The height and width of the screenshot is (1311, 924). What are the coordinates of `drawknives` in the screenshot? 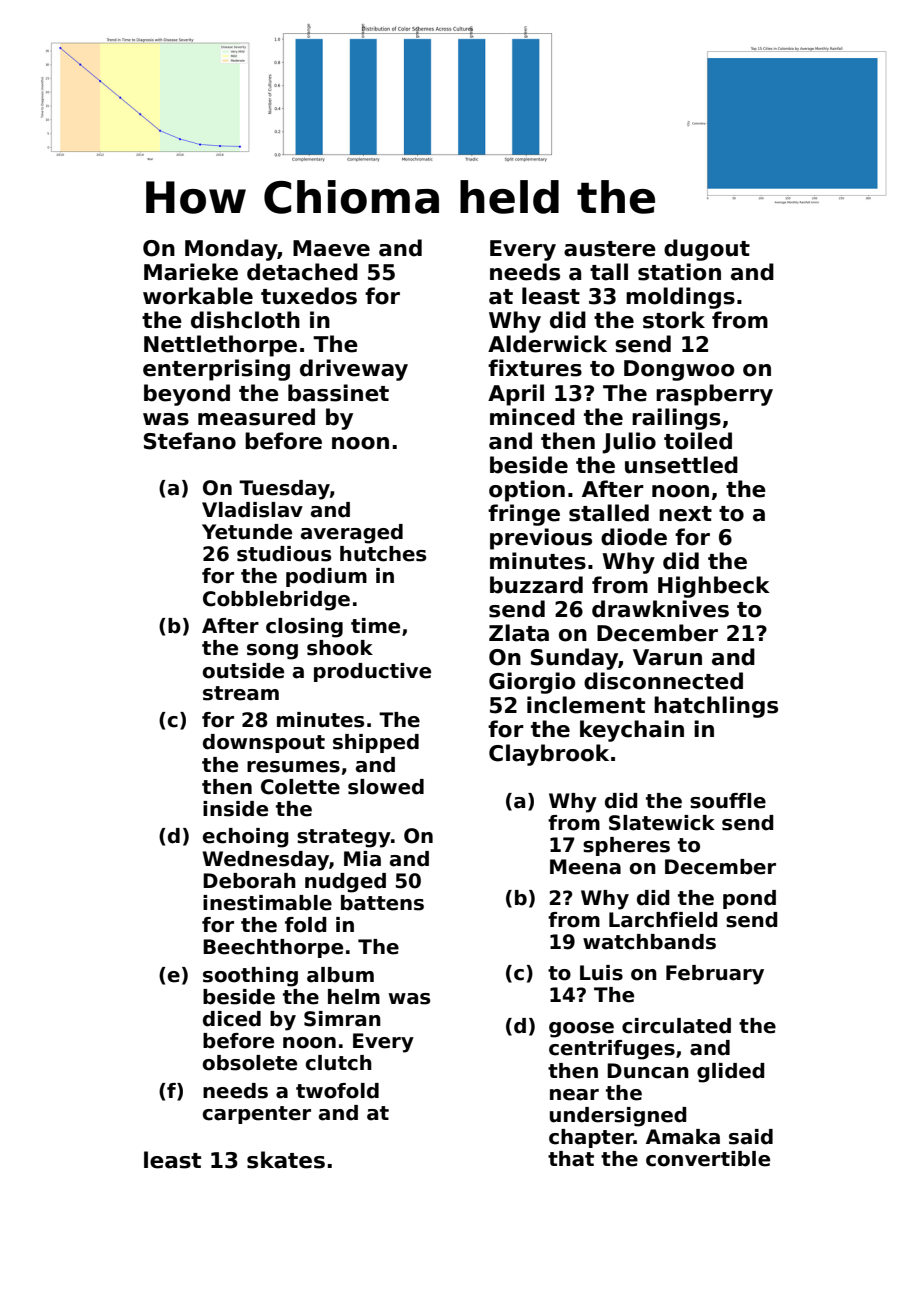 It's located at (660, 609).
